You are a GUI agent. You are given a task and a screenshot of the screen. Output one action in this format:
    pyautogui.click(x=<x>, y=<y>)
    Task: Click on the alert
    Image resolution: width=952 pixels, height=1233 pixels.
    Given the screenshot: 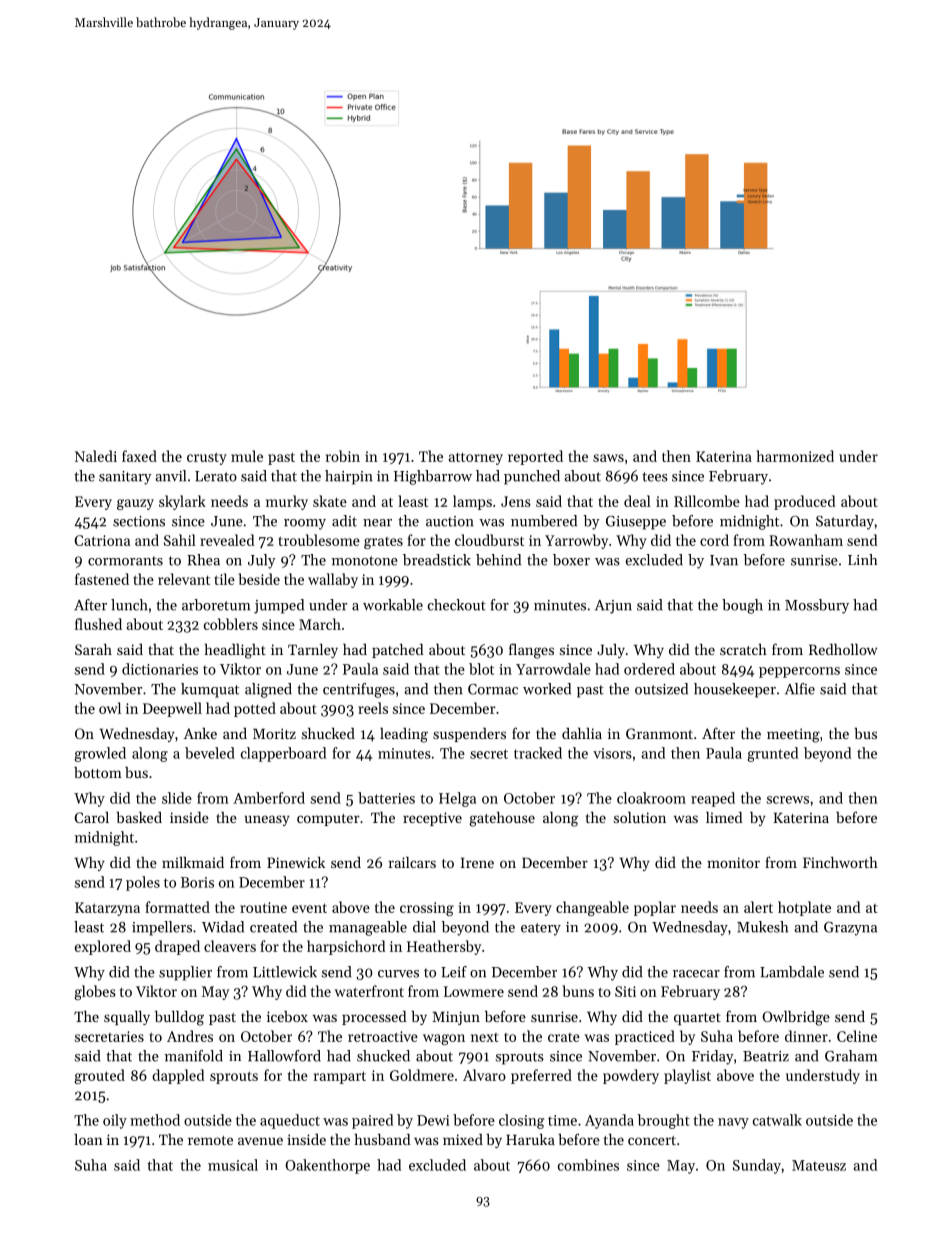 What is the action you would take?
    pyautogui.click(x=758, y=907)
